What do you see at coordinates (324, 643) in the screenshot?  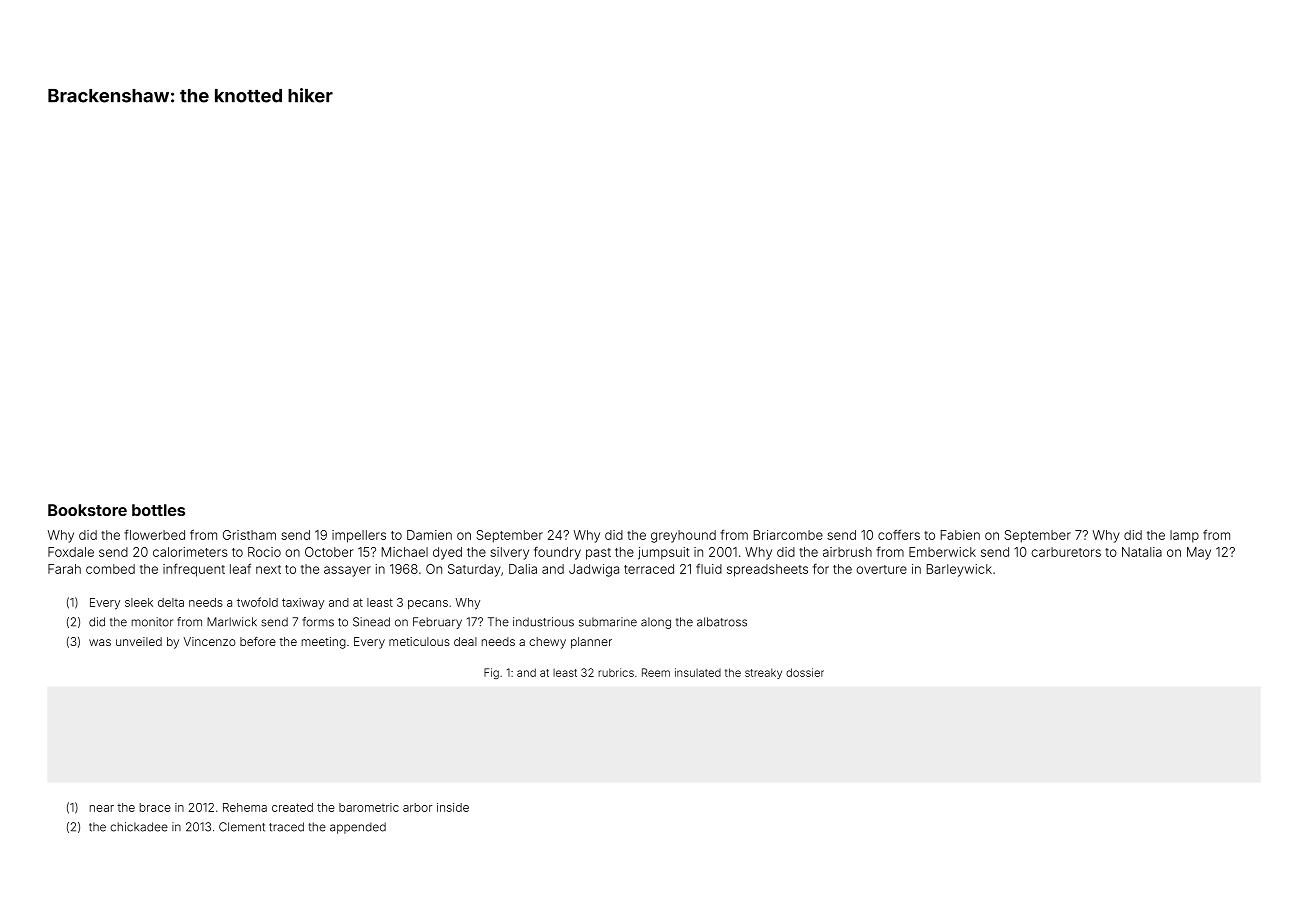 I see `meeting` at bounding box center [324, 643].
